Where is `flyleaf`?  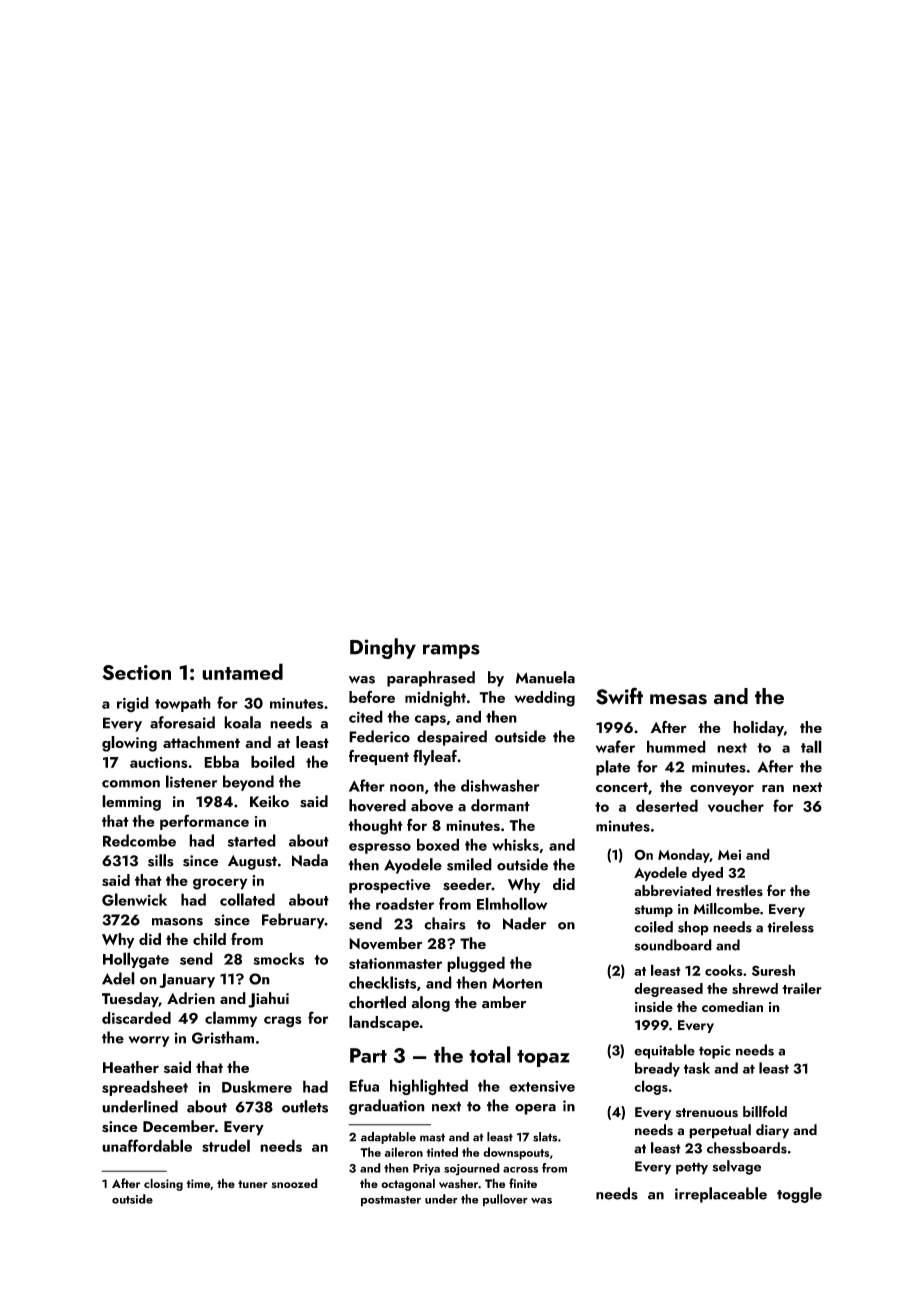 flyleaf is located at coordinates (435, 758).
